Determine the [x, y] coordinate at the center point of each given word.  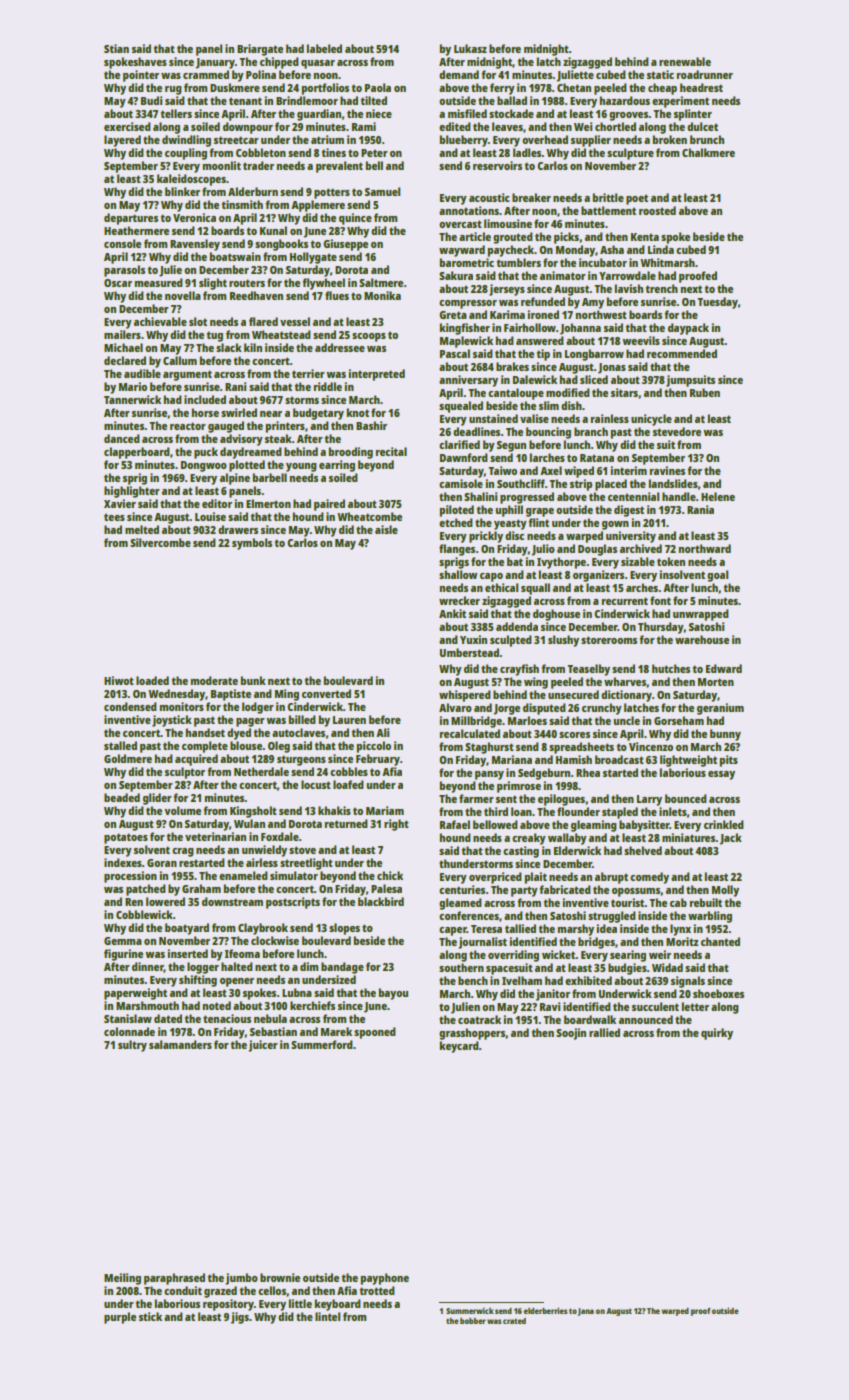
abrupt [611, 878]
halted [237, 966]
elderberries [546, 1310]
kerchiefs [312, 1005]
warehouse [702, 639]
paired [329, 505]
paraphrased [174, 1279]
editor [217, 503]
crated [514, 1321]
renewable [685, 61]
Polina [261, 74]
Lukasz [470, 48]
